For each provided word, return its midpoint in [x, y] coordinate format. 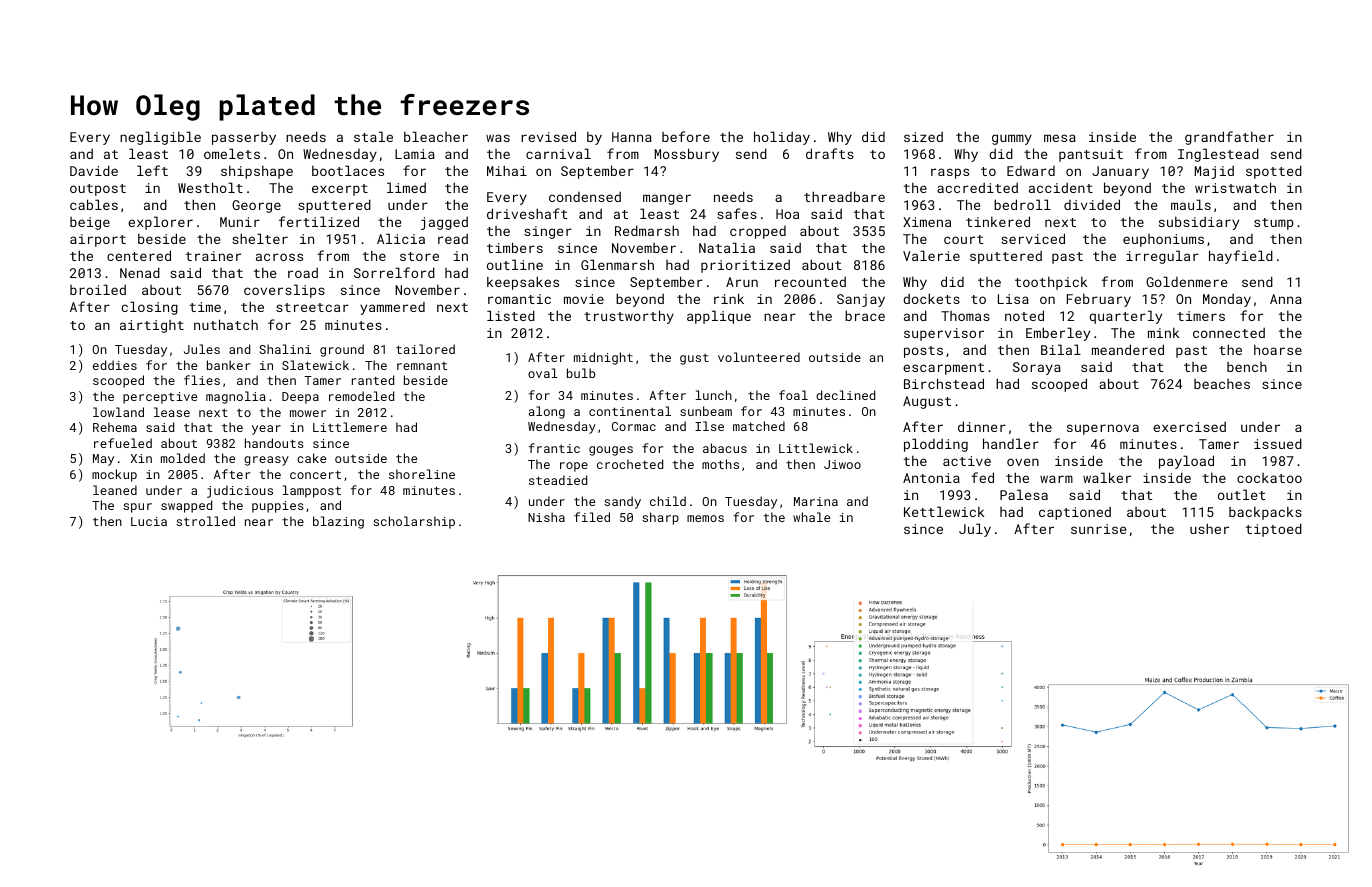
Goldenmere [1186, 281]
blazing [338, 522]
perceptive [160, 398]
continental [630, 411]
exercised [1189, 427]
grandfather [1229, 138]
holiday [782, 138]
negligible [160, 138]
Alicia [401, 238]
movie [584, 299]
